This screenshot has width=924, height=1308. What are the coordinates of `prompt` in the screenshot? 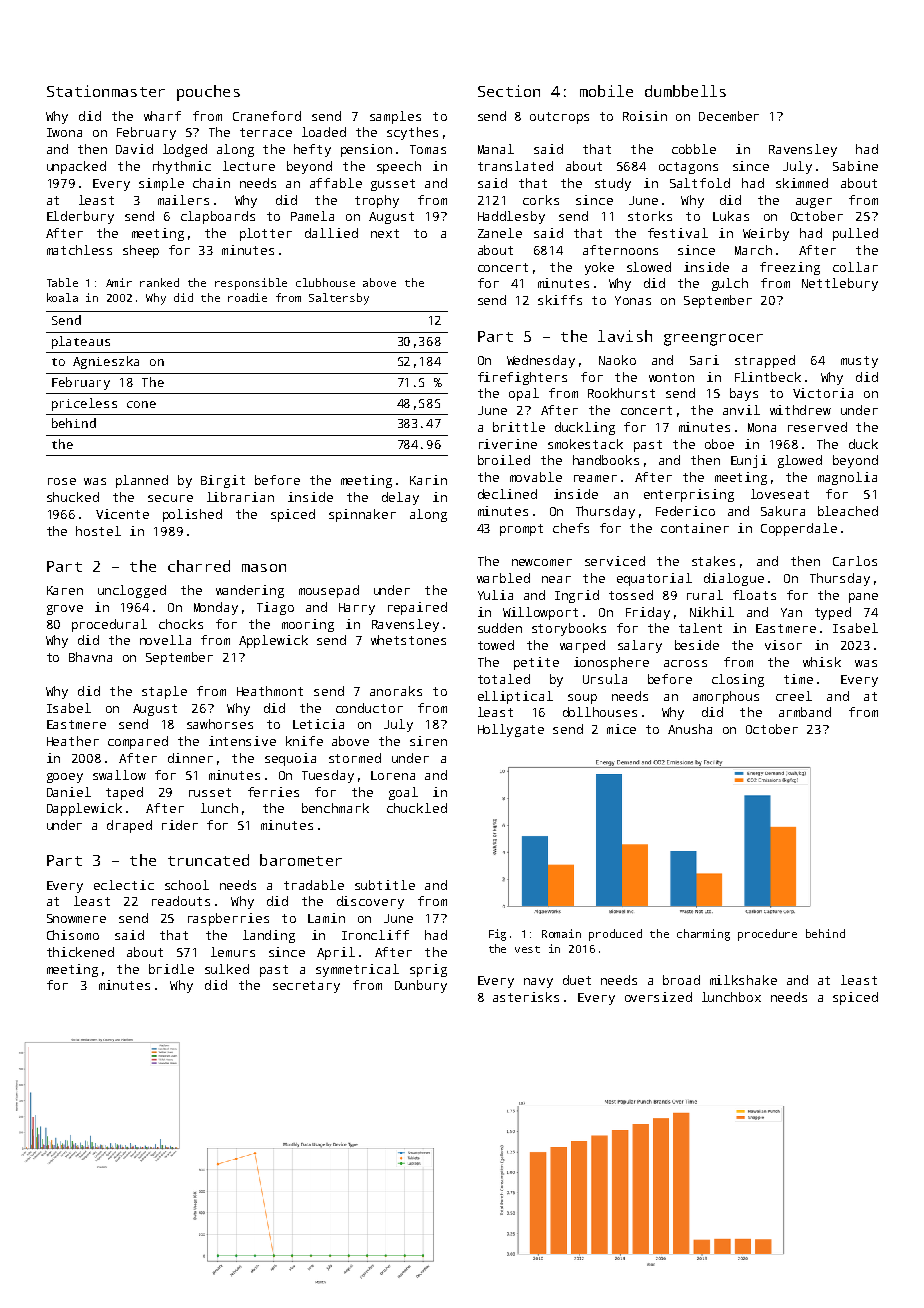 It's located at (521, 530).
